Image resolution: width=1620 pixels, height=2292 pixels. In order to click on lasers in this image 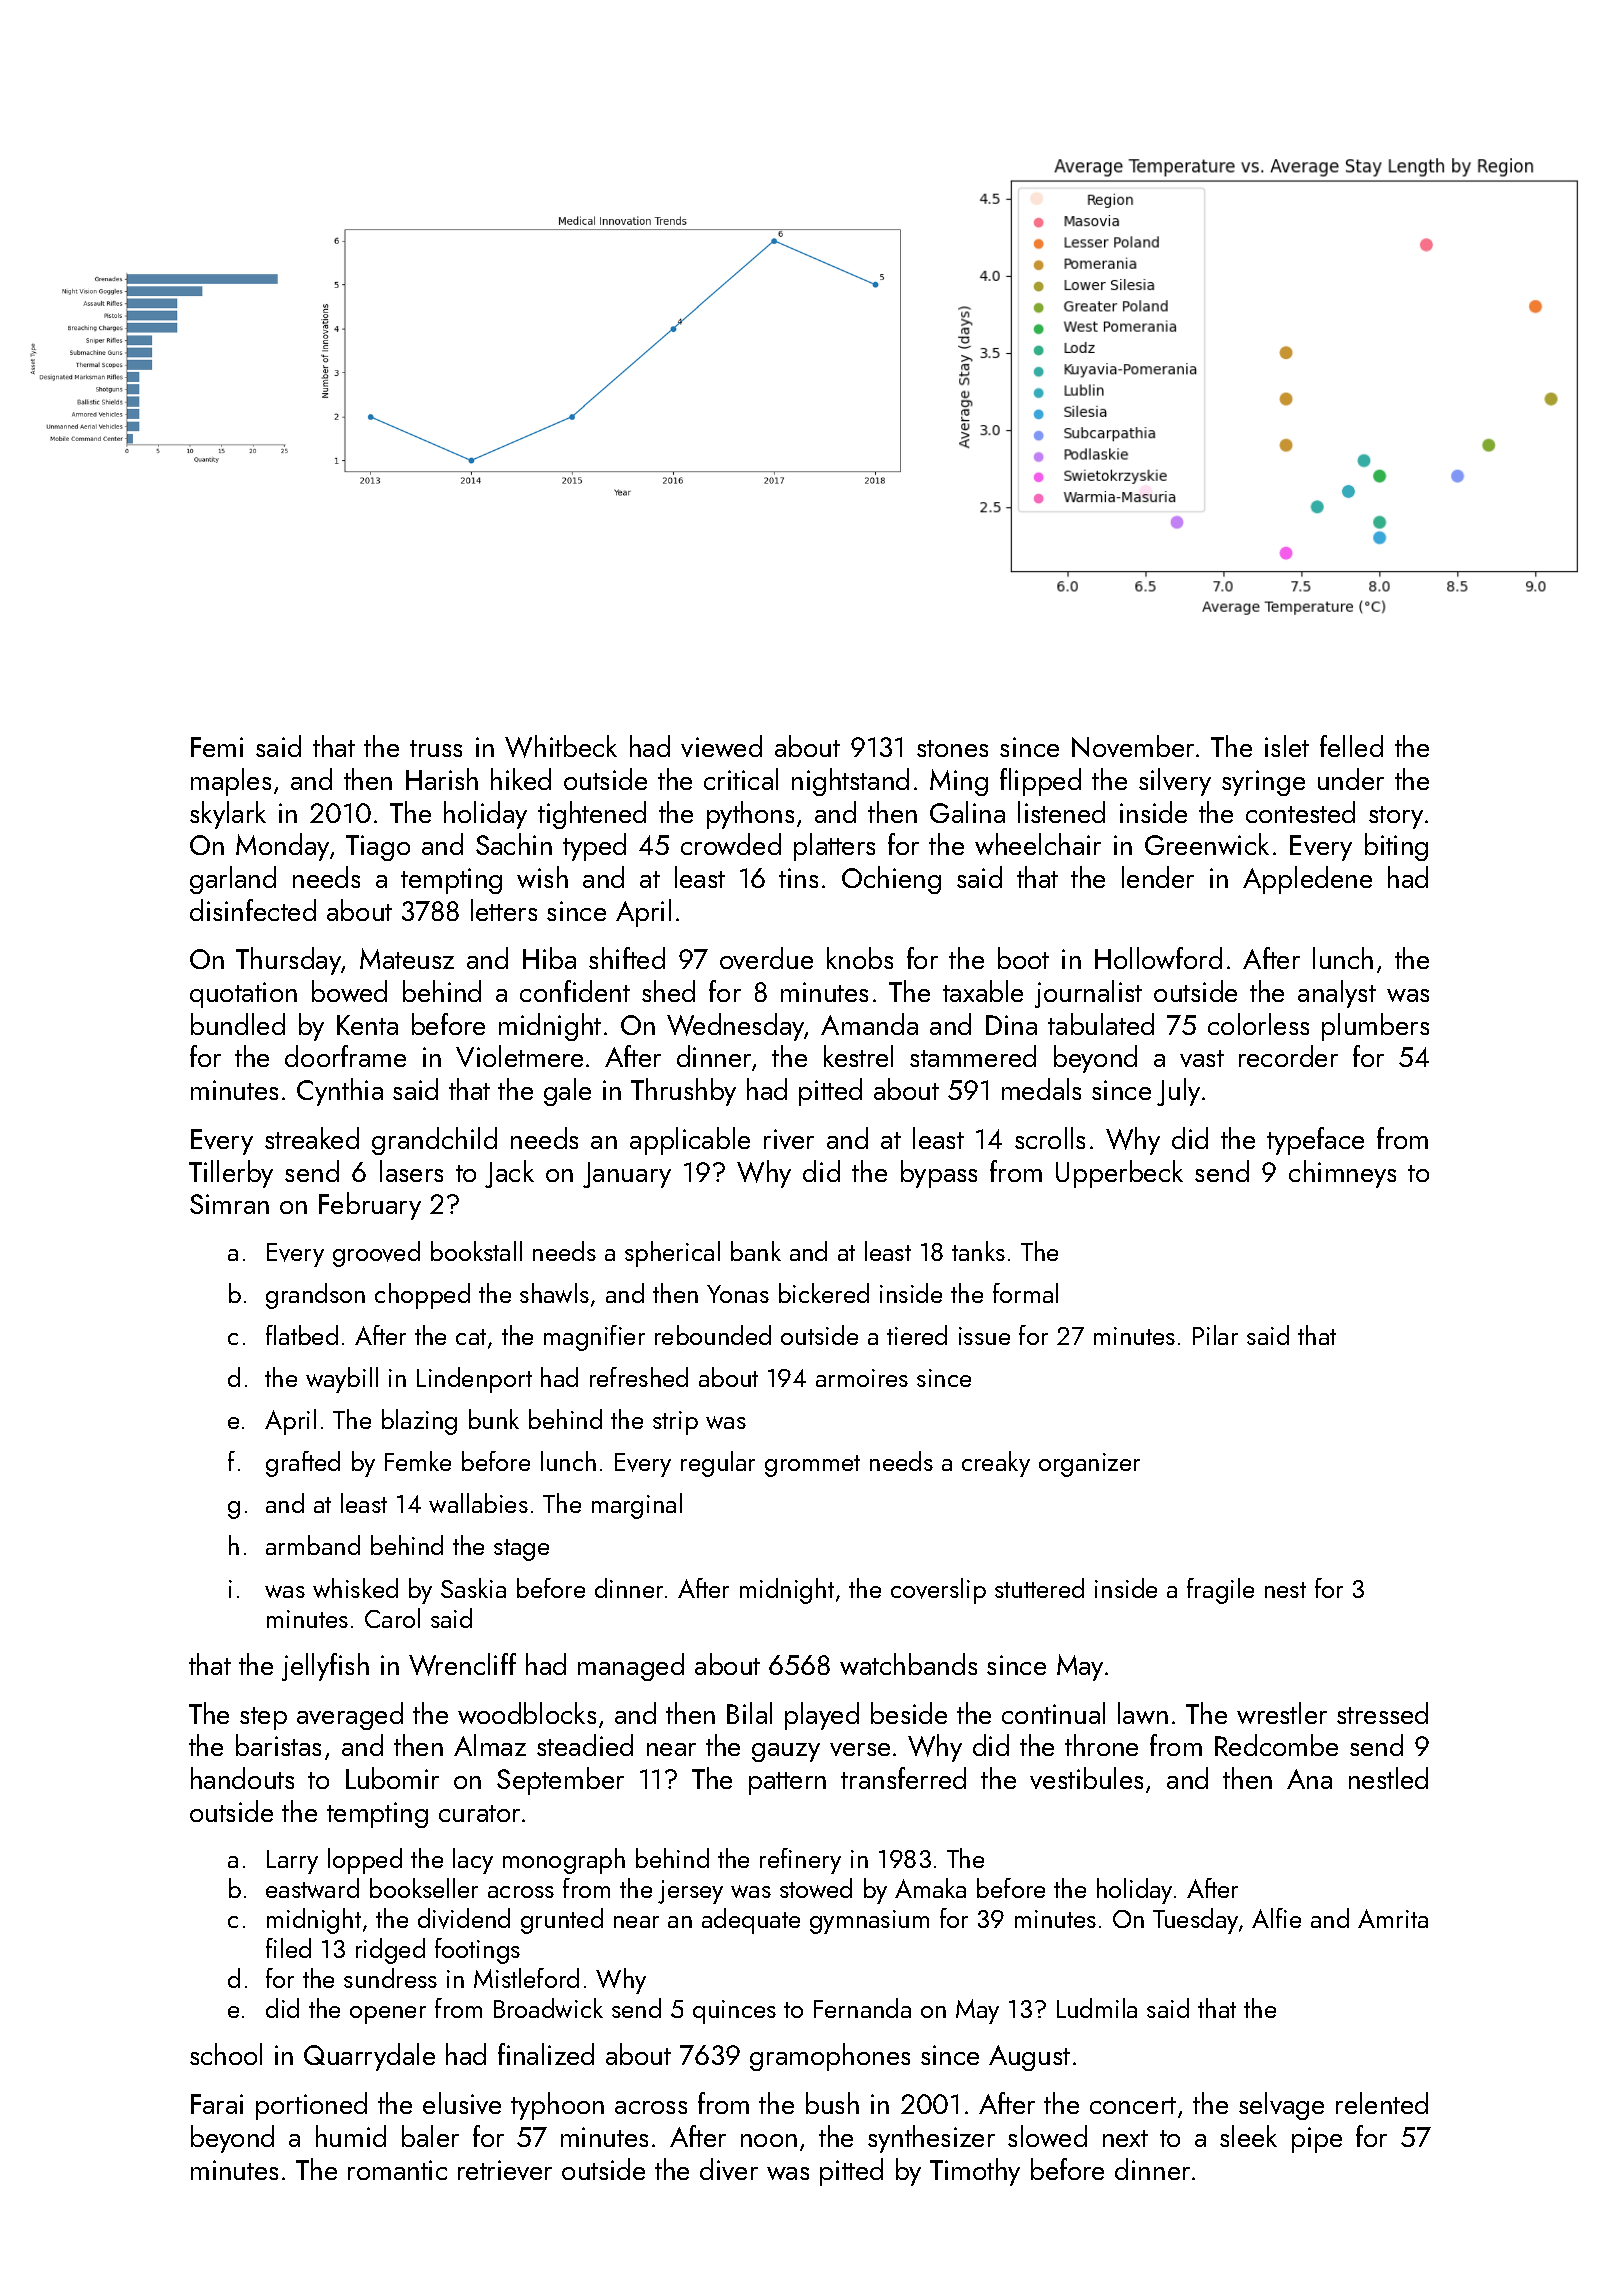, I will do `click(411, 1171)`.
